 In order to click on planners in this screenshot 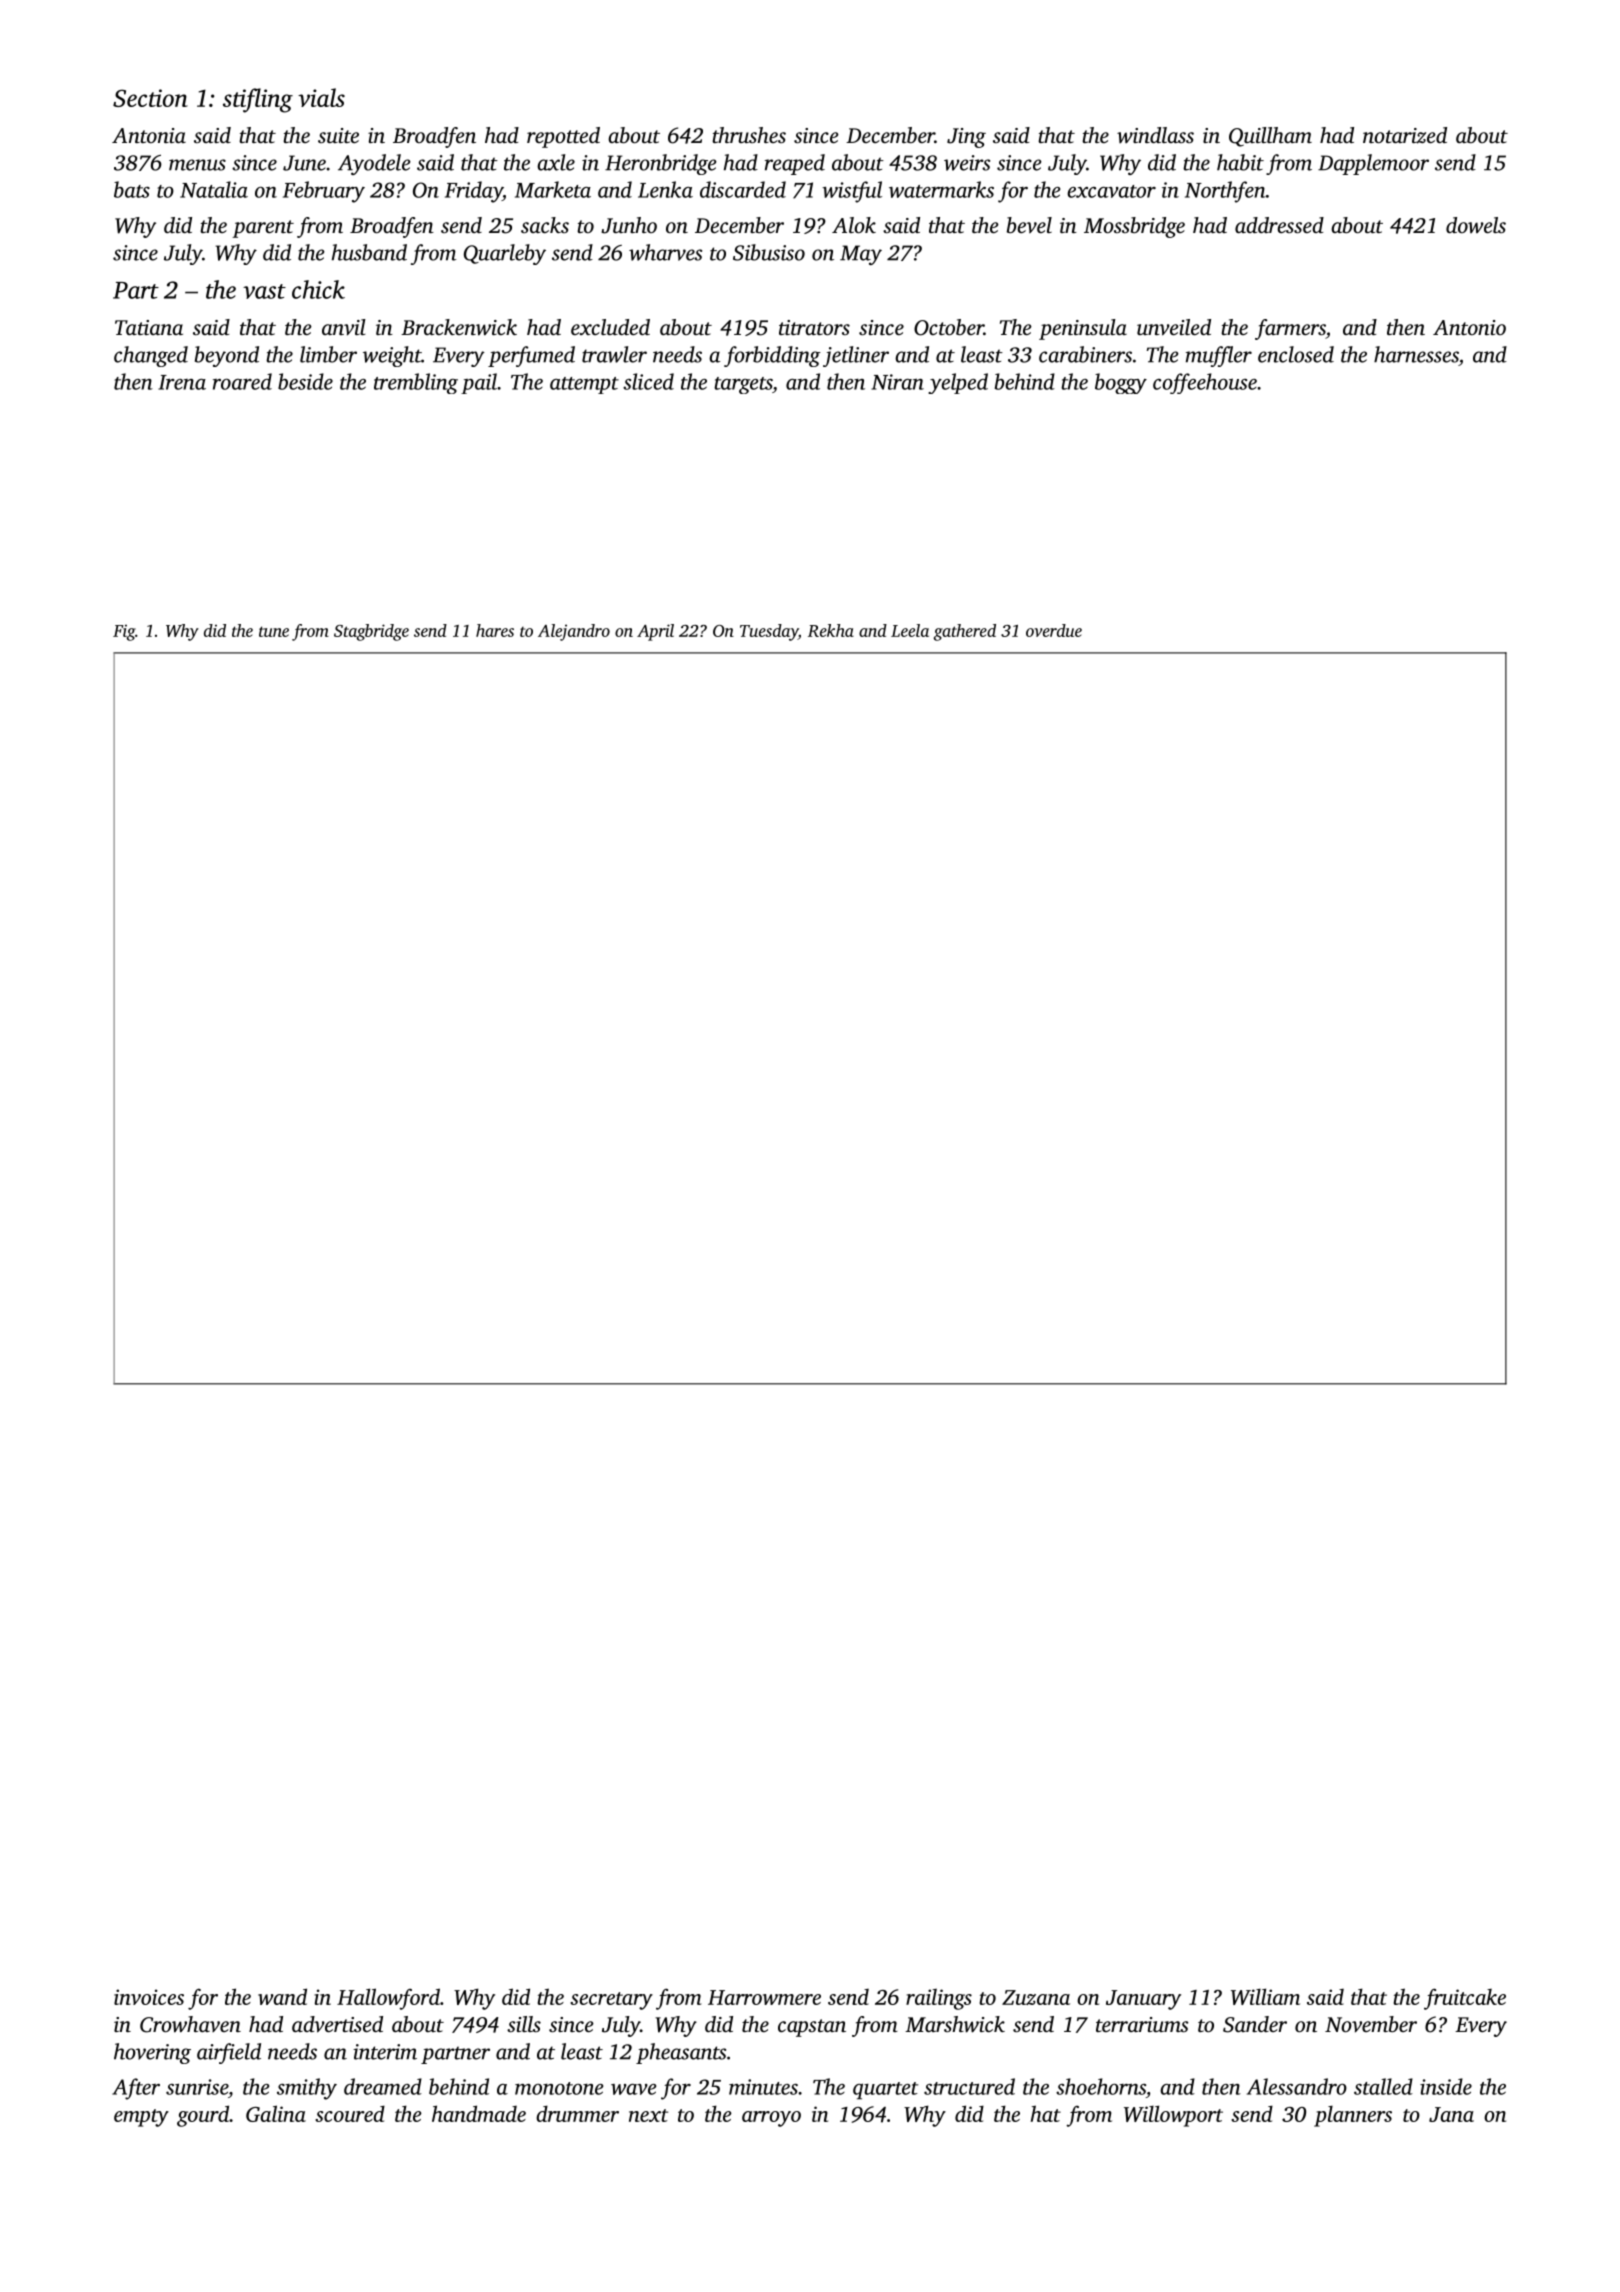, I will do `click(1353, 2116)`.
